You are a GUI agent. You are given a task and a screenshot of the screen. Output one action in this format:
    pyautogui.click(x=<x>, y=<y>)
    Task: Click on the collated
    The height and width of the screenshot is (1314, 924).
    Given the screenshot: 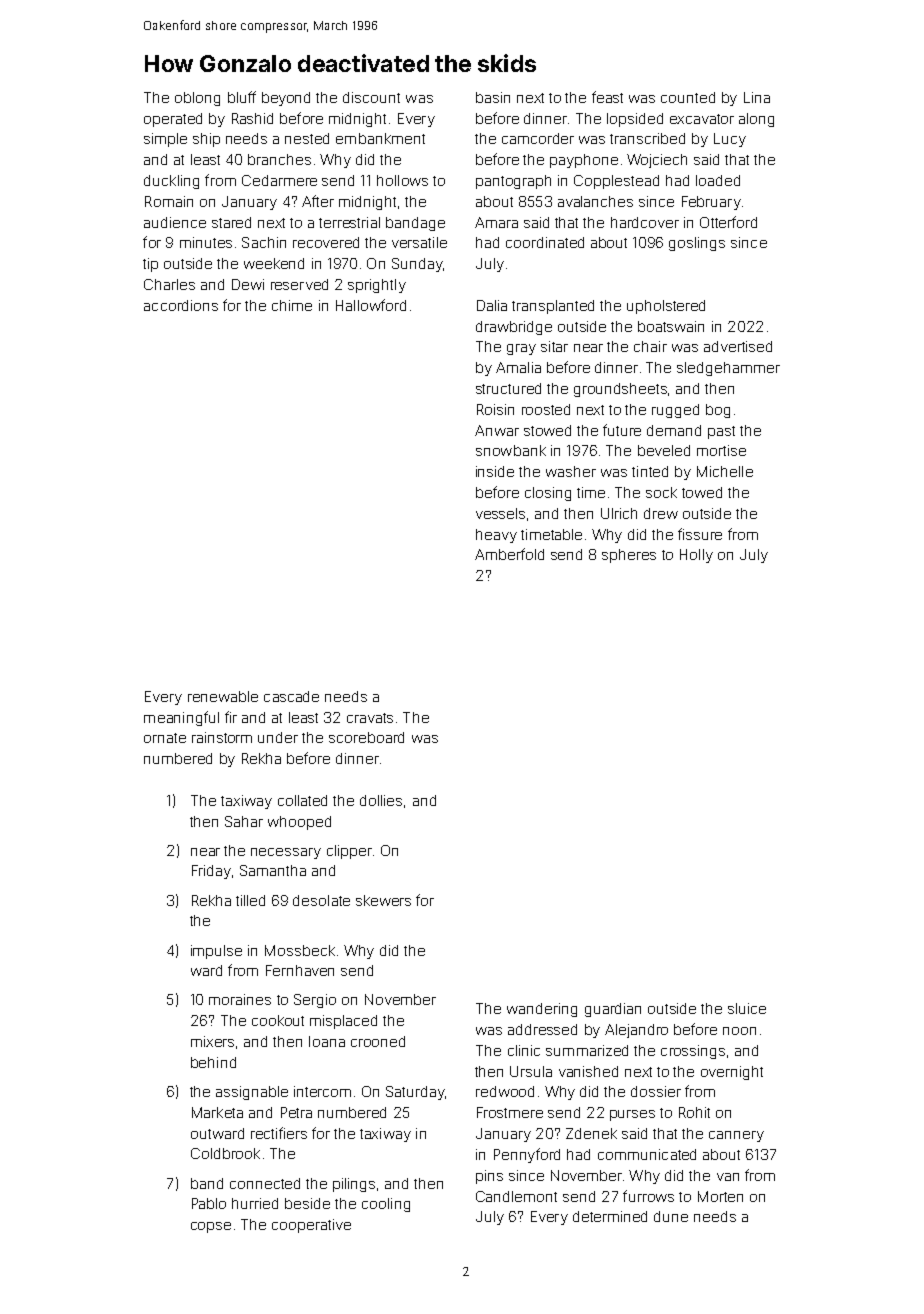 What is the action you would take?
    pyautogui.click(x=302, y=800)
